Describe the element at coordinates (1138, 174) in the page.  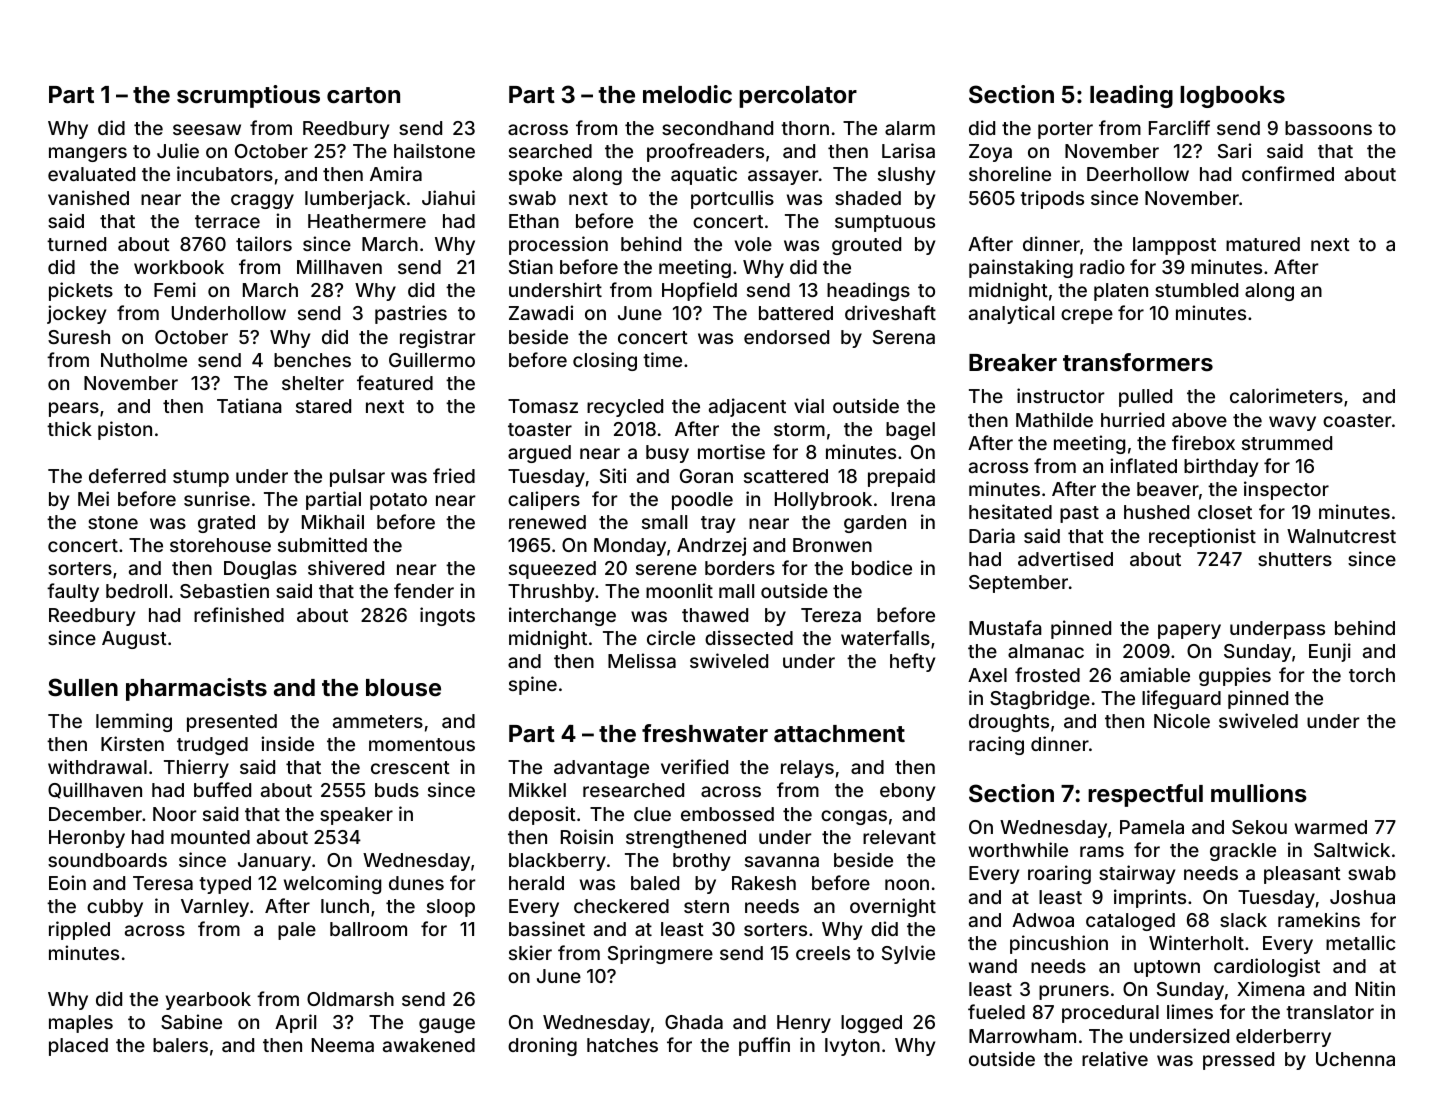
I see `Deerhollow` at that location.
